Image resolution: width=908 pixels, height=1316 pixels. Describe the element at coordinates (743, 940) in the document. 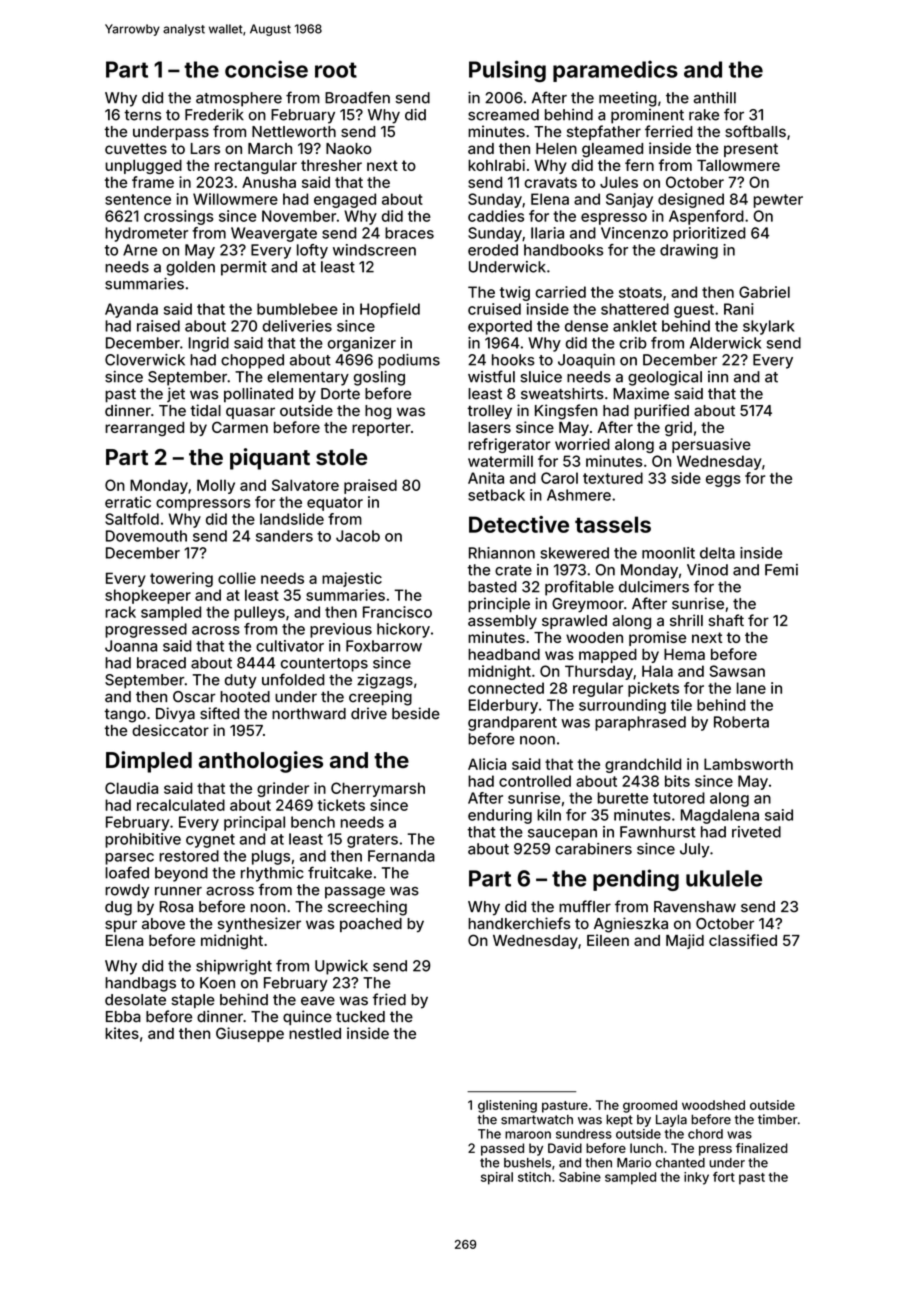

I see `classified` at that location.
